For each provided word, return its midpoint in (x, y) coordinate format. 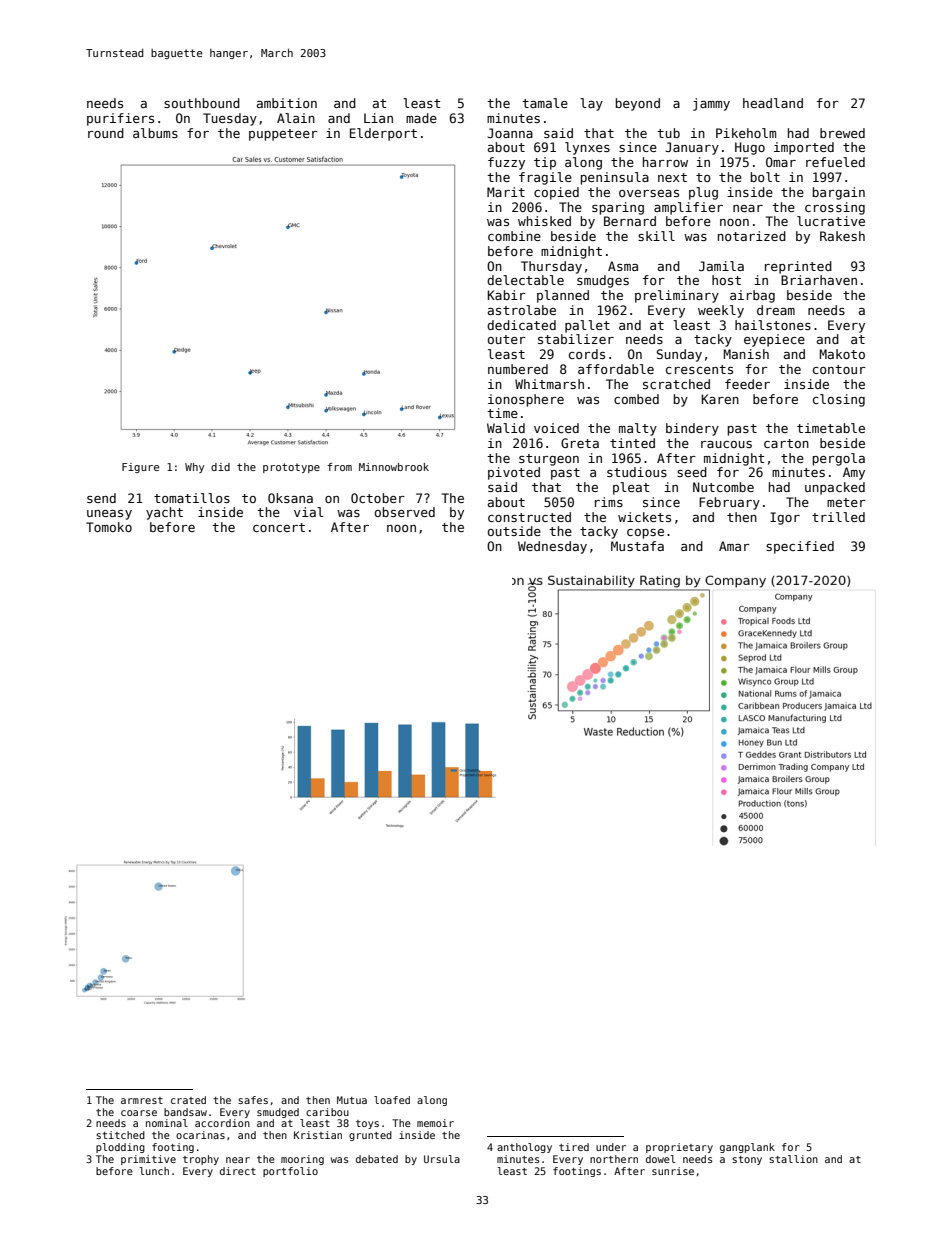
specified (800, 547)
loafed (392, 1100)
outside (514, 531)
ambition (287, 103)
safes (253, 1100)
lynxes (587, 148)
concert (279, 527)
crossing (835, 208)
